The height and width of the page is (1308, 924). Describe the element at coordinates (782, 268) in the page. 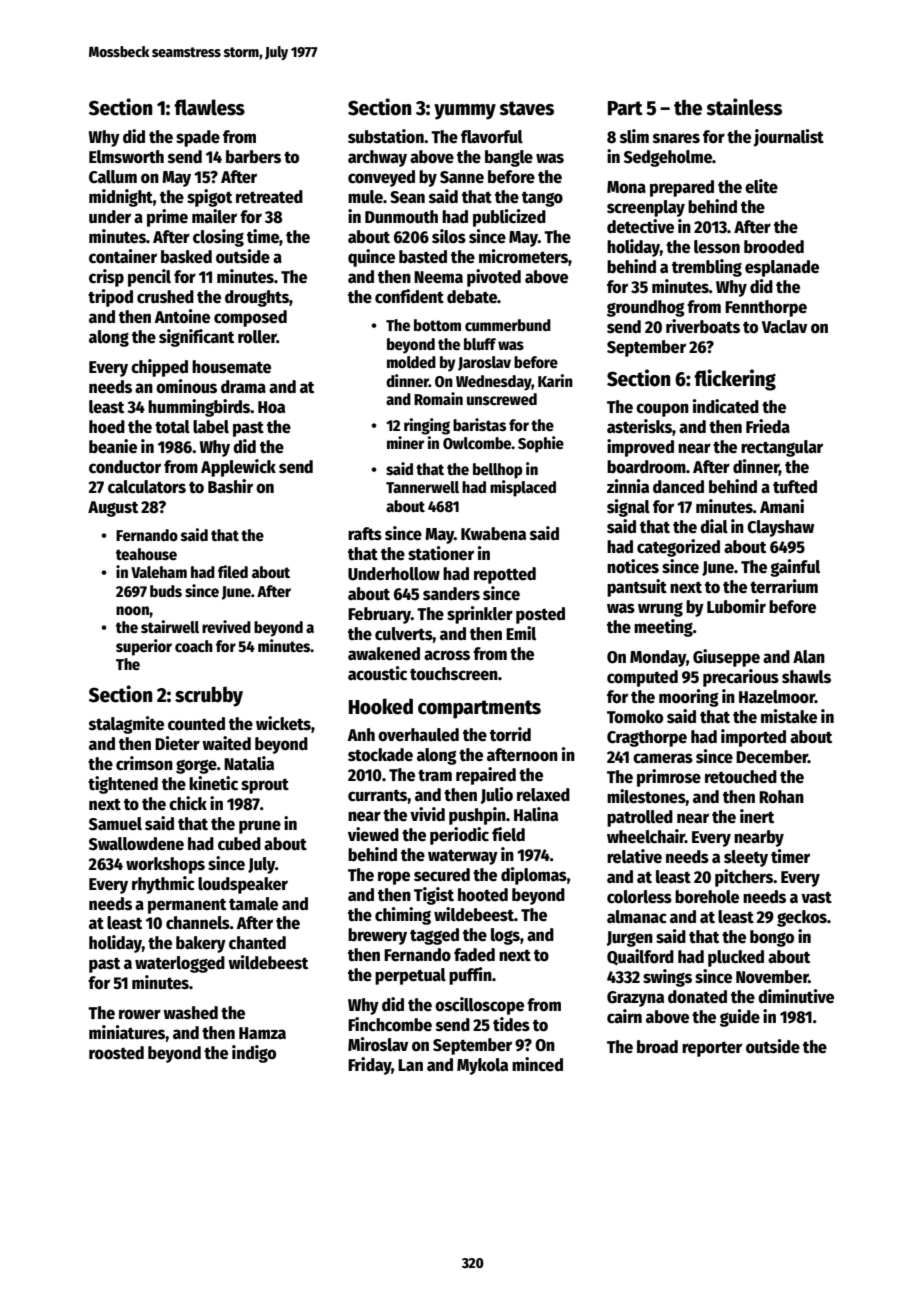

I see `esplanade` at that location.
